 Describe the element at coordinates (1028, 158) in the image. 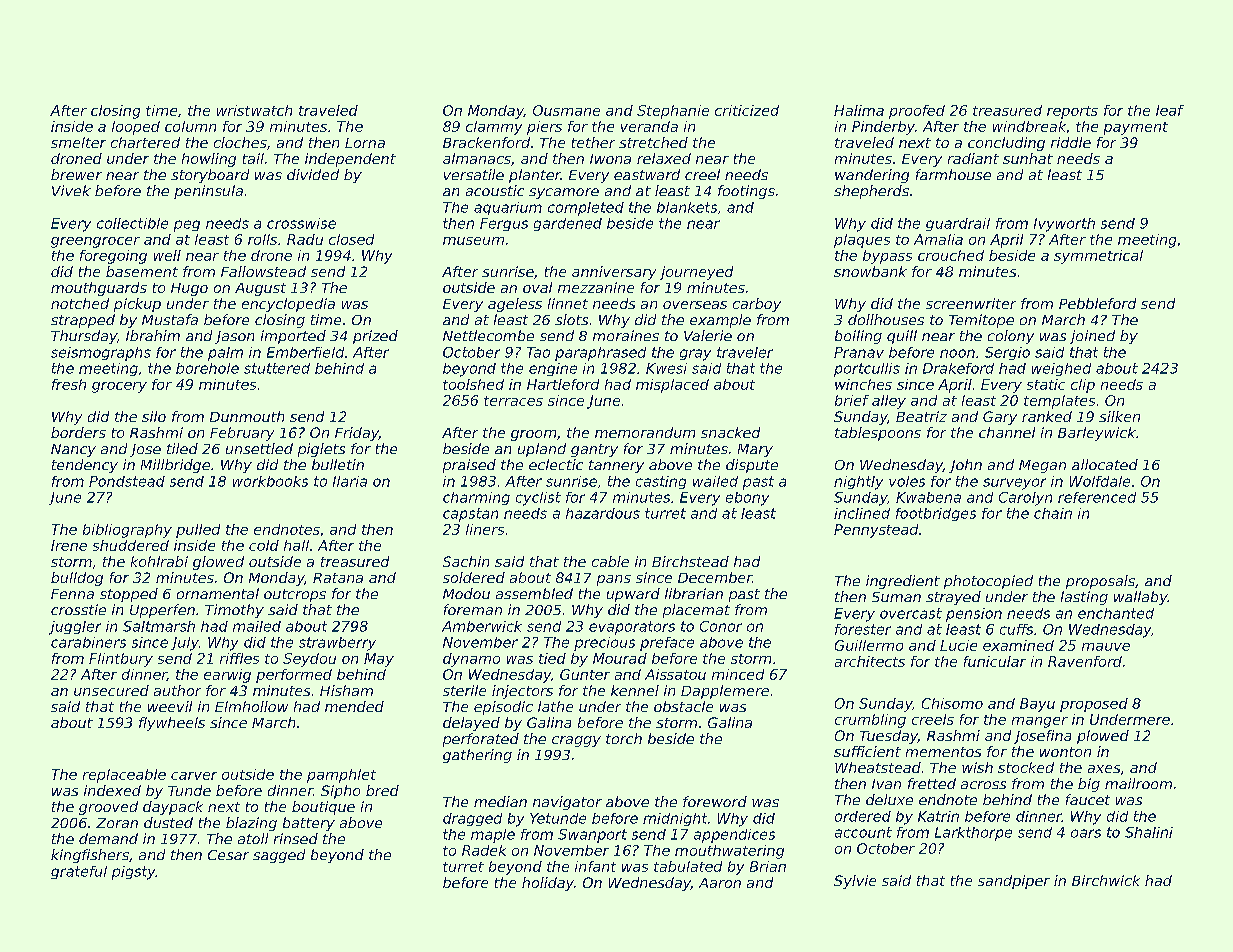

I see `sunhat` at that location.
